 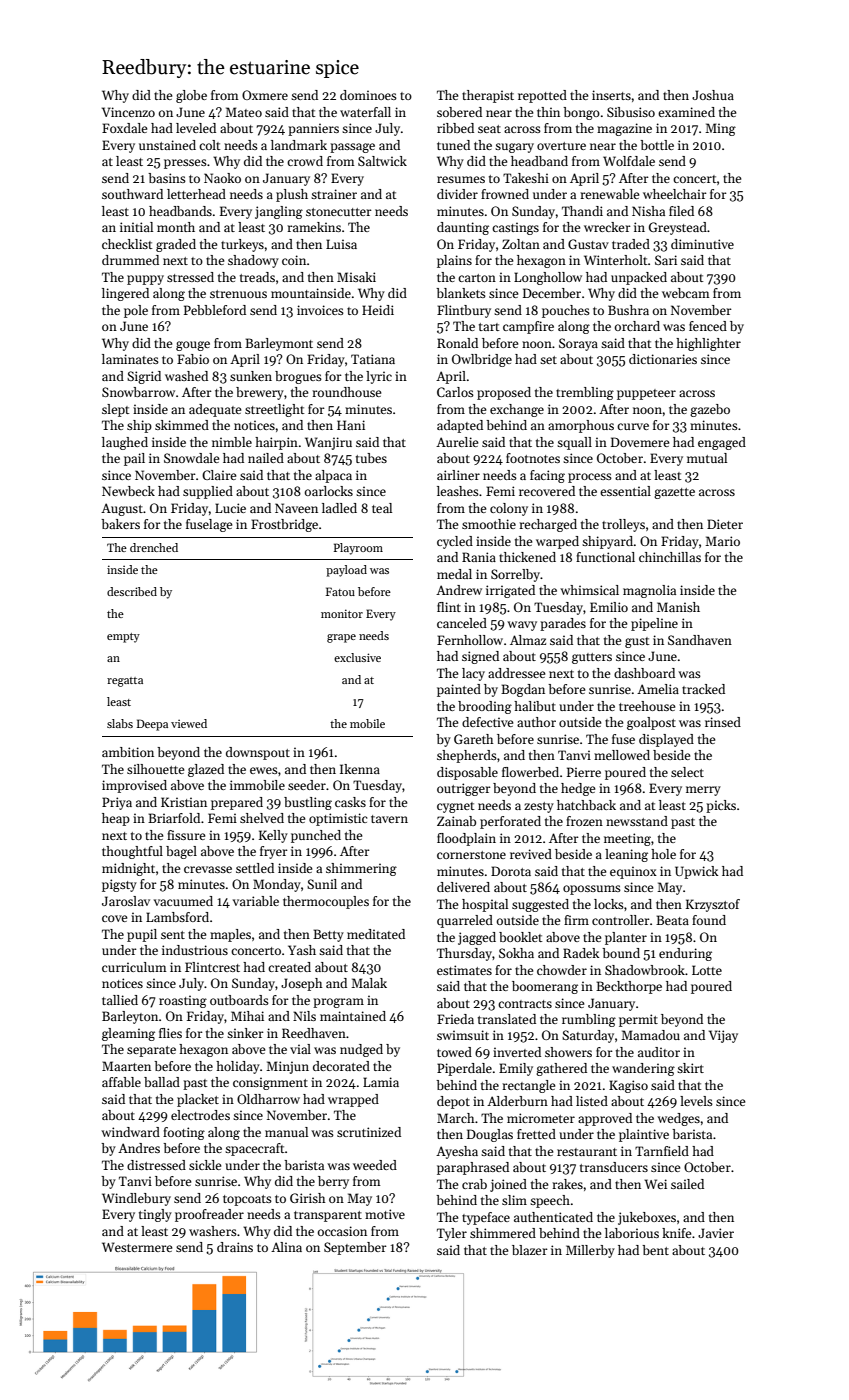 What do you see at coordinates (382, 161) in the document?
I see `Saltwick` at bounding box center [382, 161].
